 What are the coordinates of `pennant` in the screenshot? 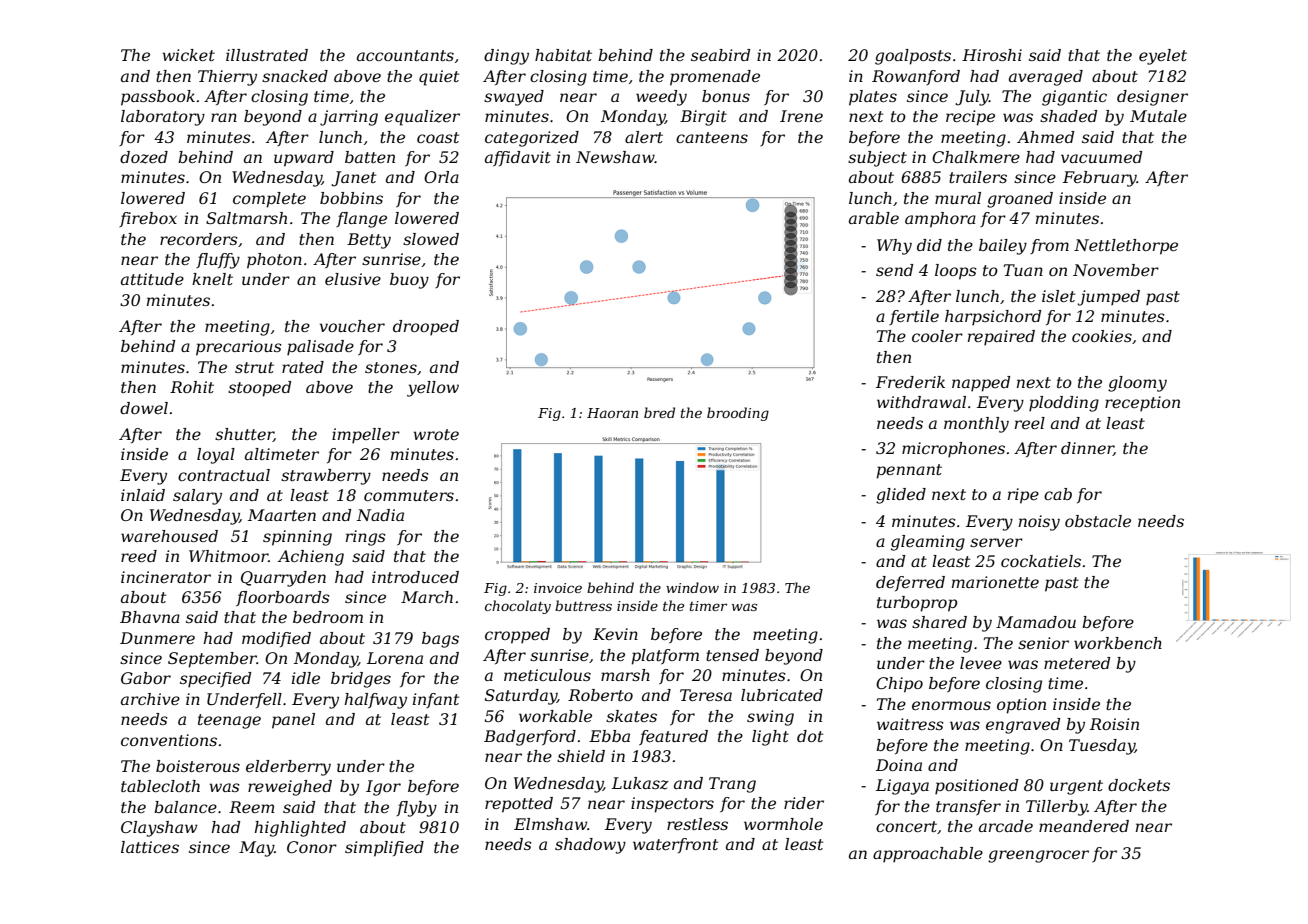 It's located at (909, 471).
